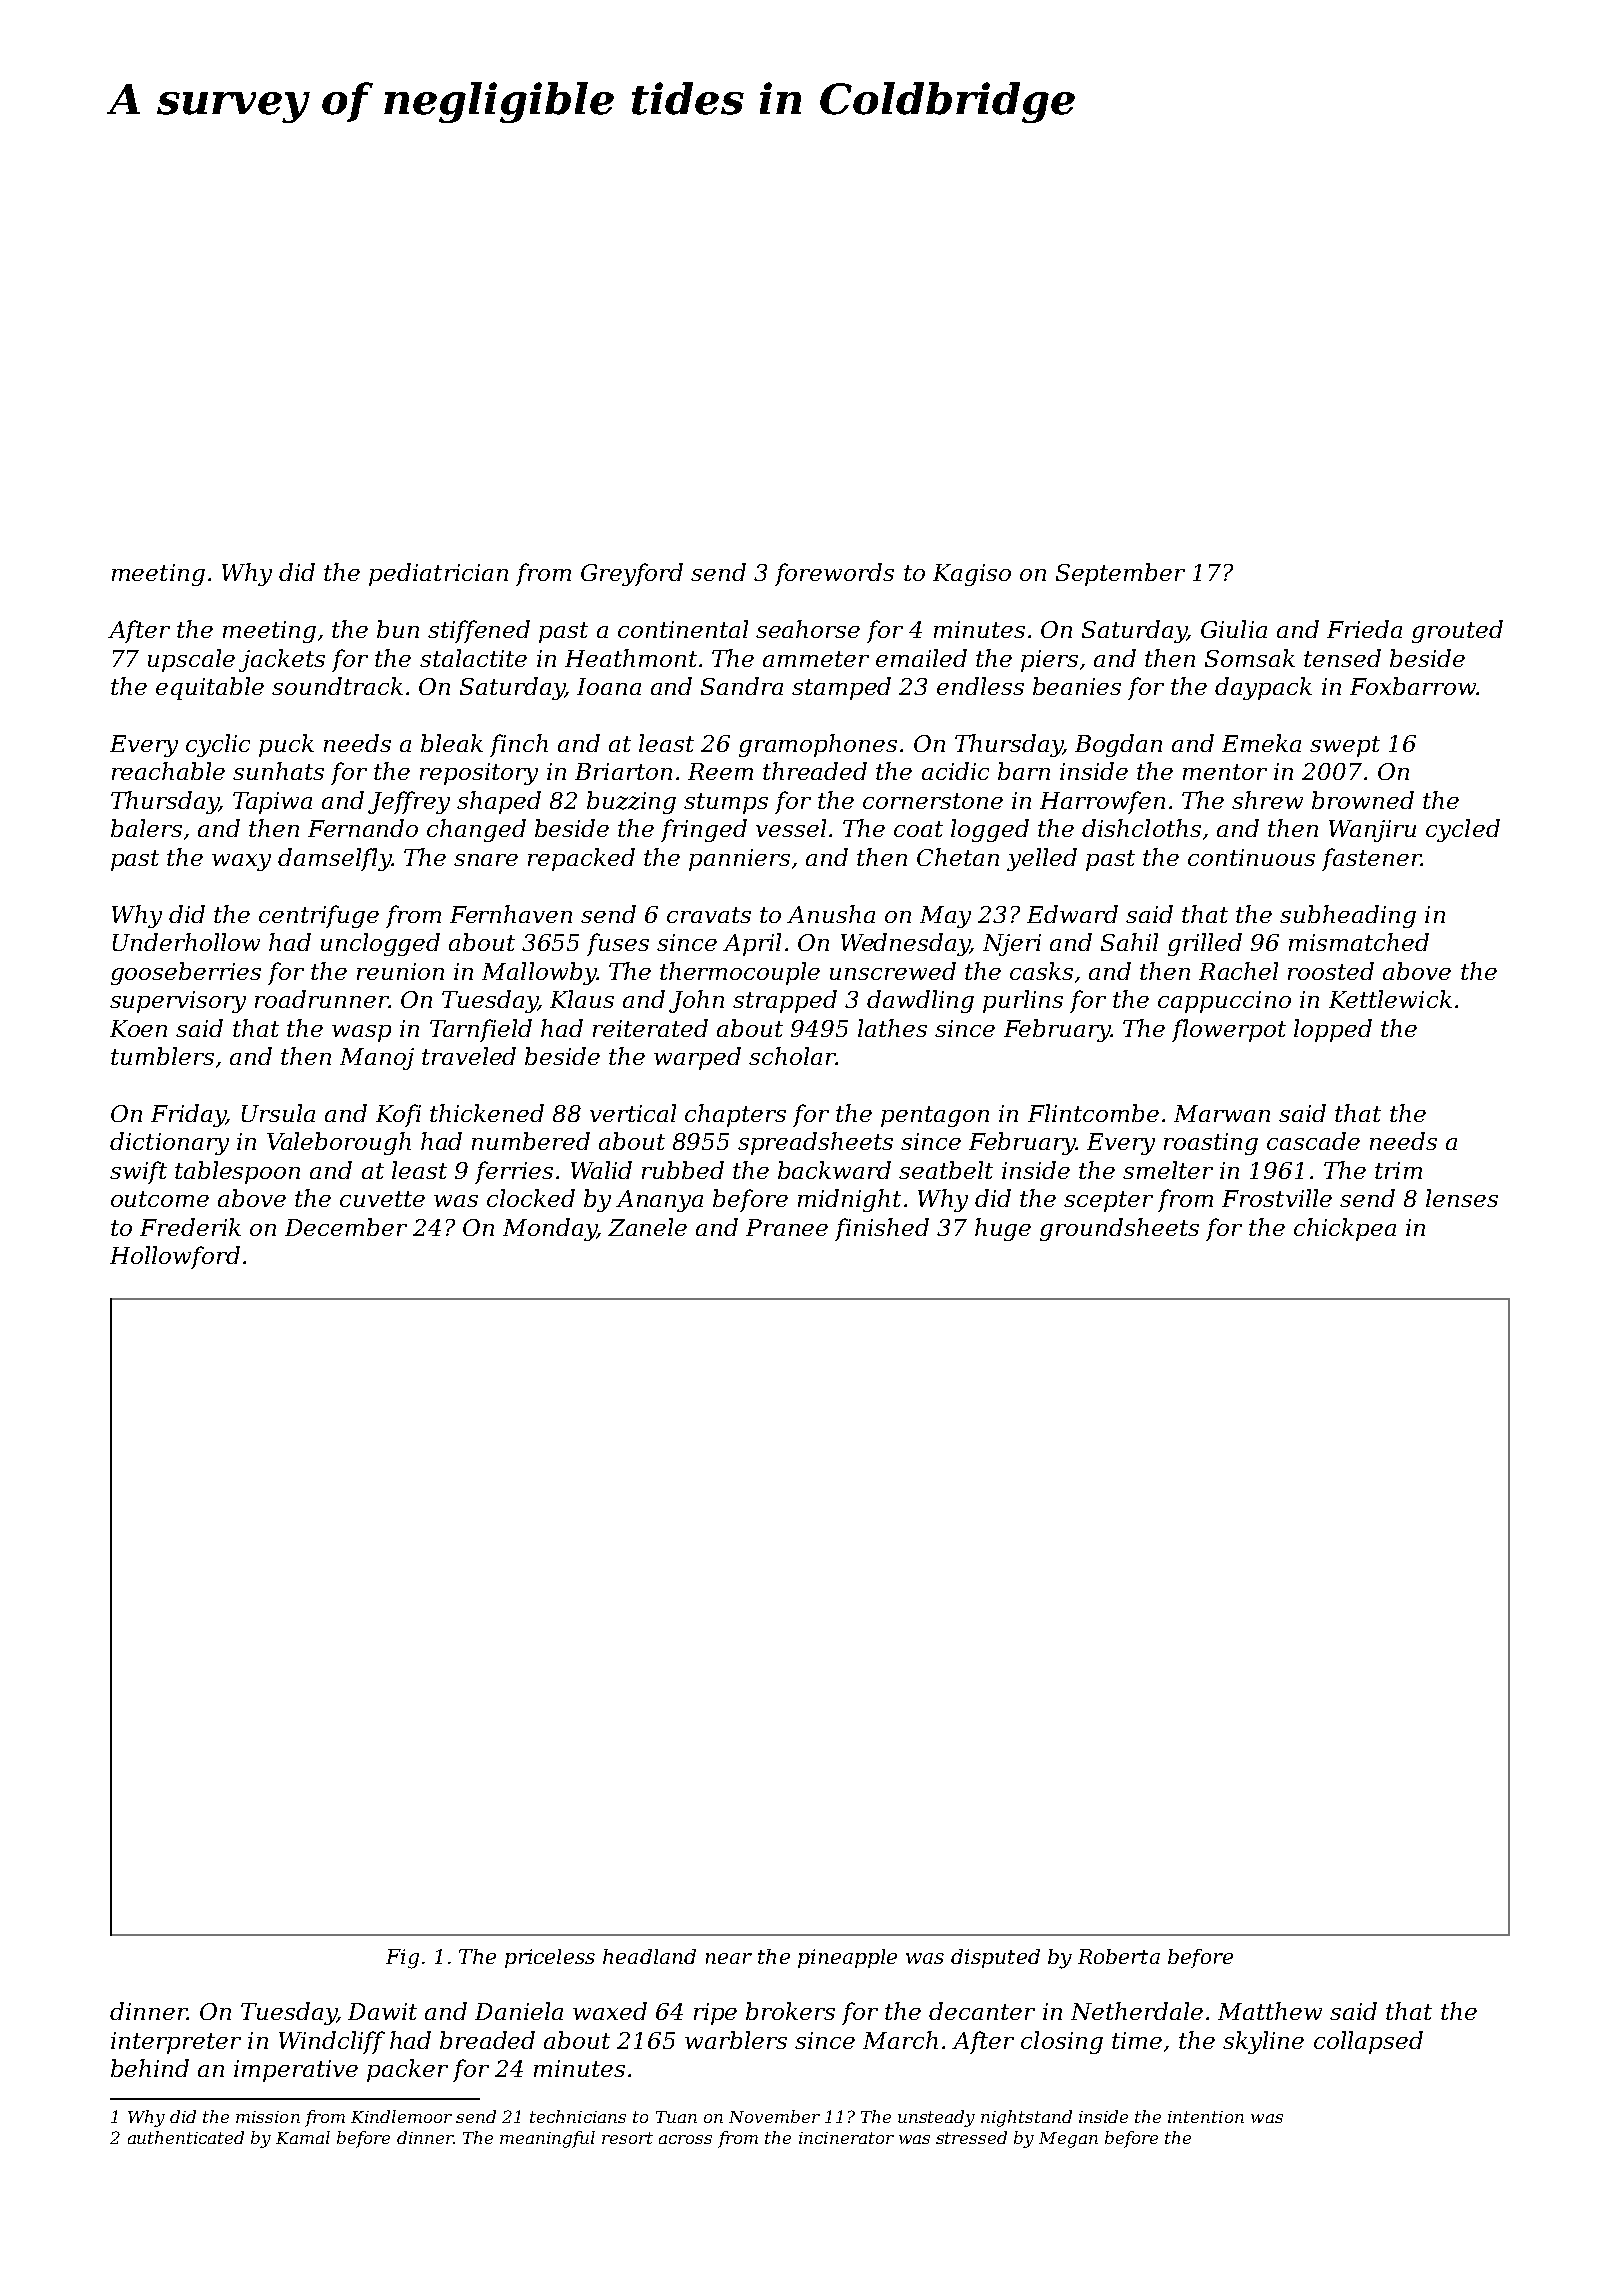  Describe the element at coordinates (1270, 2011) in the screenshot. I see `Matthew` at that location.
